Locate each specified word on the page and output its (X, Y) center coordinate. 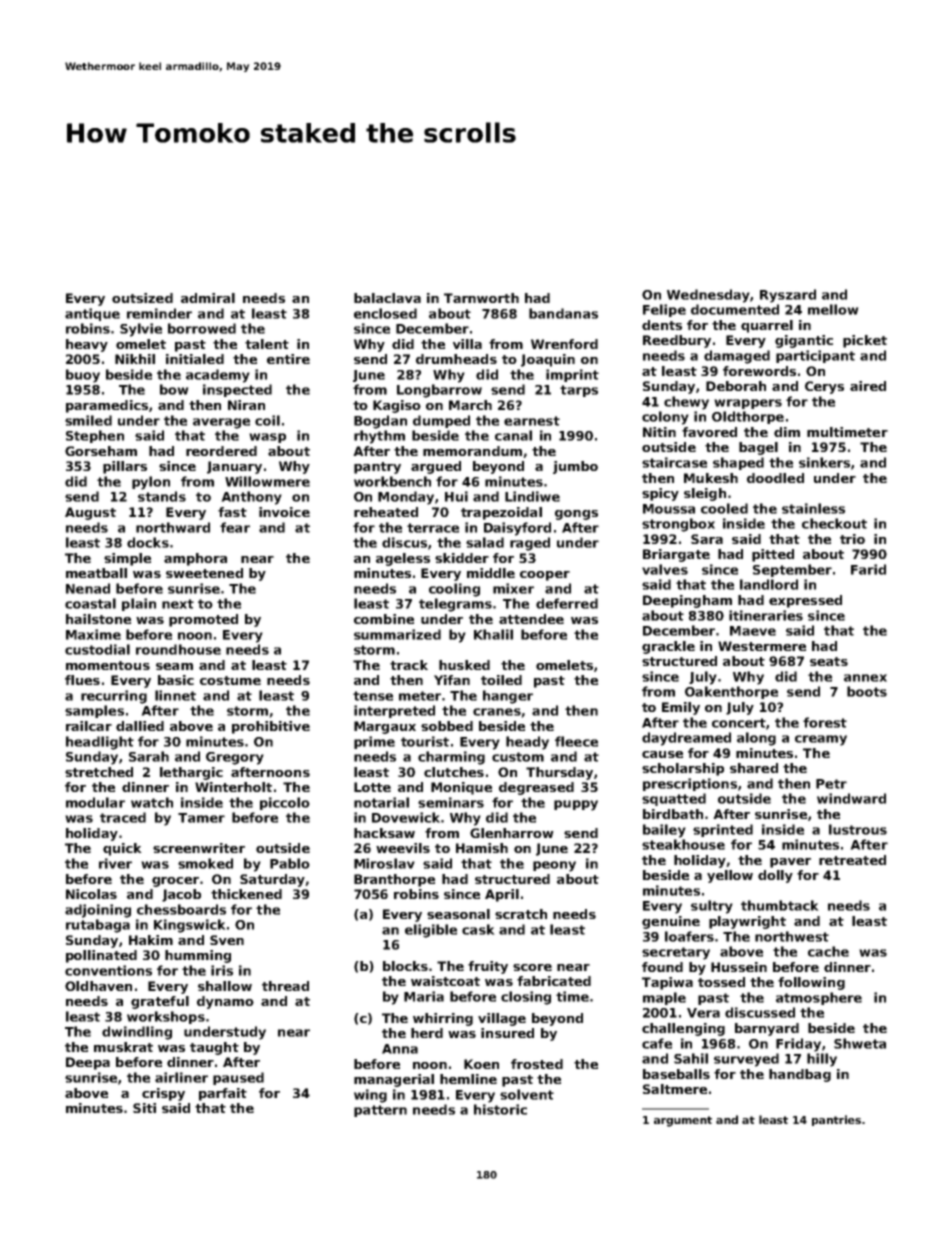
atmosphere (819, 998)
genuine (671, 922)
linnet (175, 695)
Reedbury (677, 341)
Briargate (676, 555)
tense (373, 696)
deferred (567, 603)
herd (427, 1033)
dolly (775, 876)
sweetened (204, 573)
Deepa (88, 1063)
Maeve (753, 631)
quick (122, 849)
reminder (159, 313)
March (470, 405)
